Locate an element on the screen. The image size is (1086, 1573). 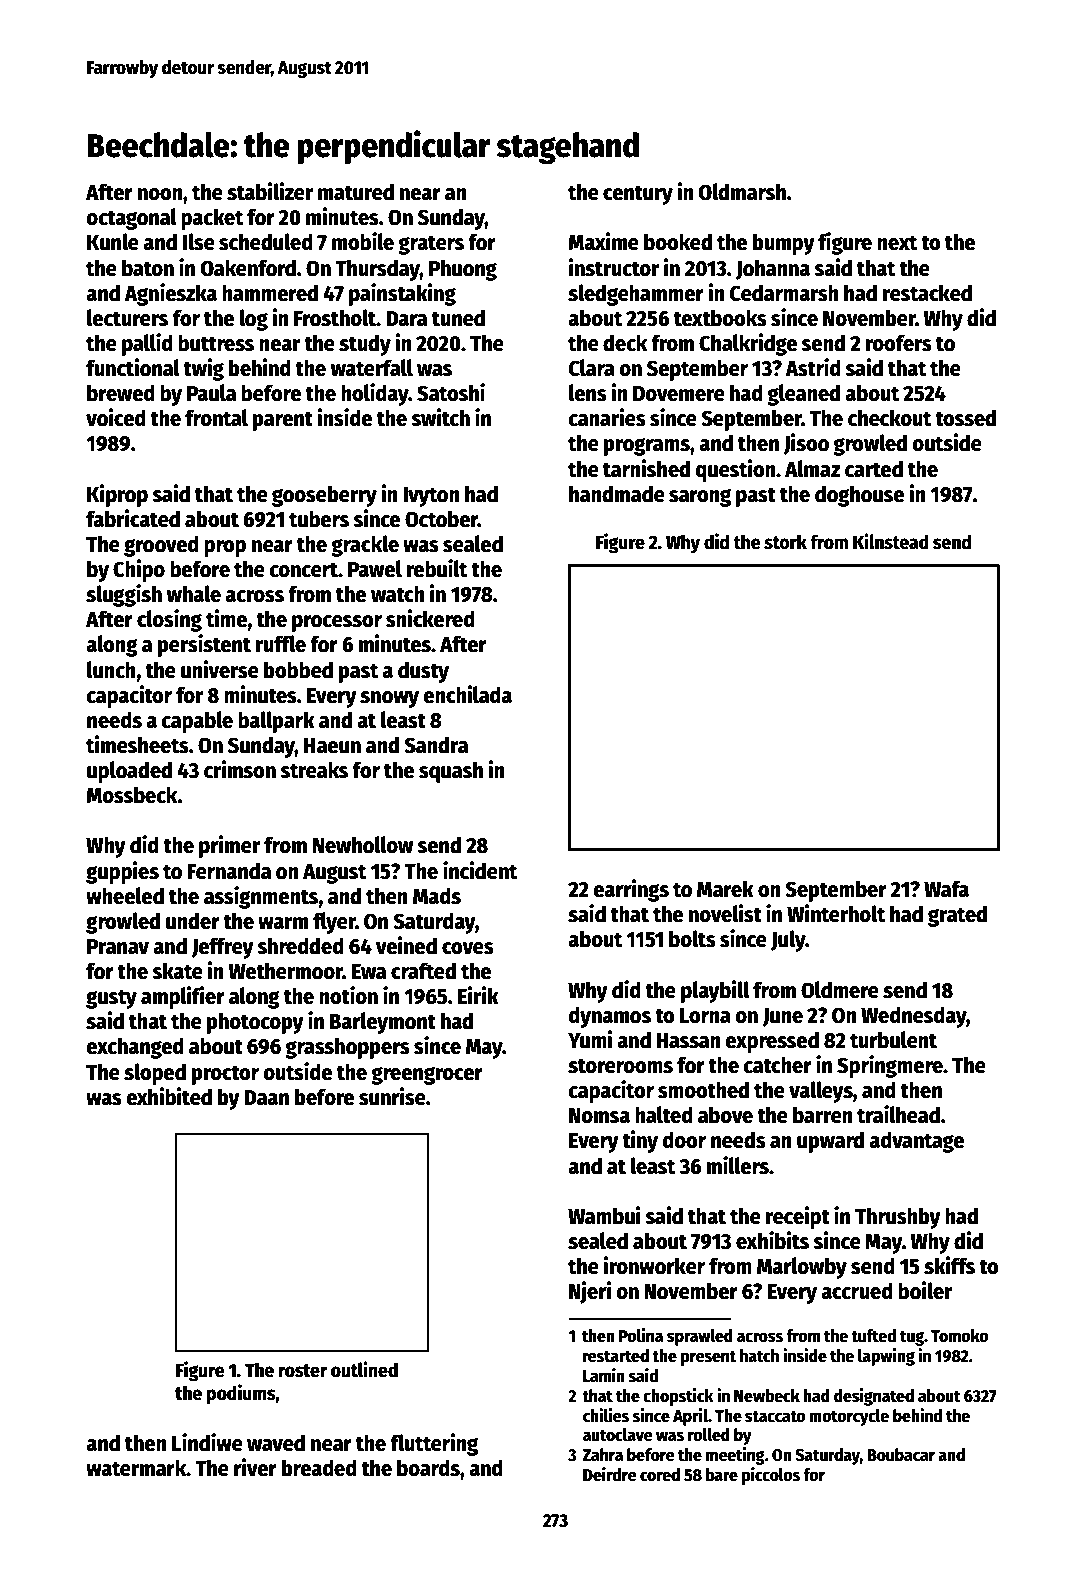
gusty is located at coordinates (111, 999).
